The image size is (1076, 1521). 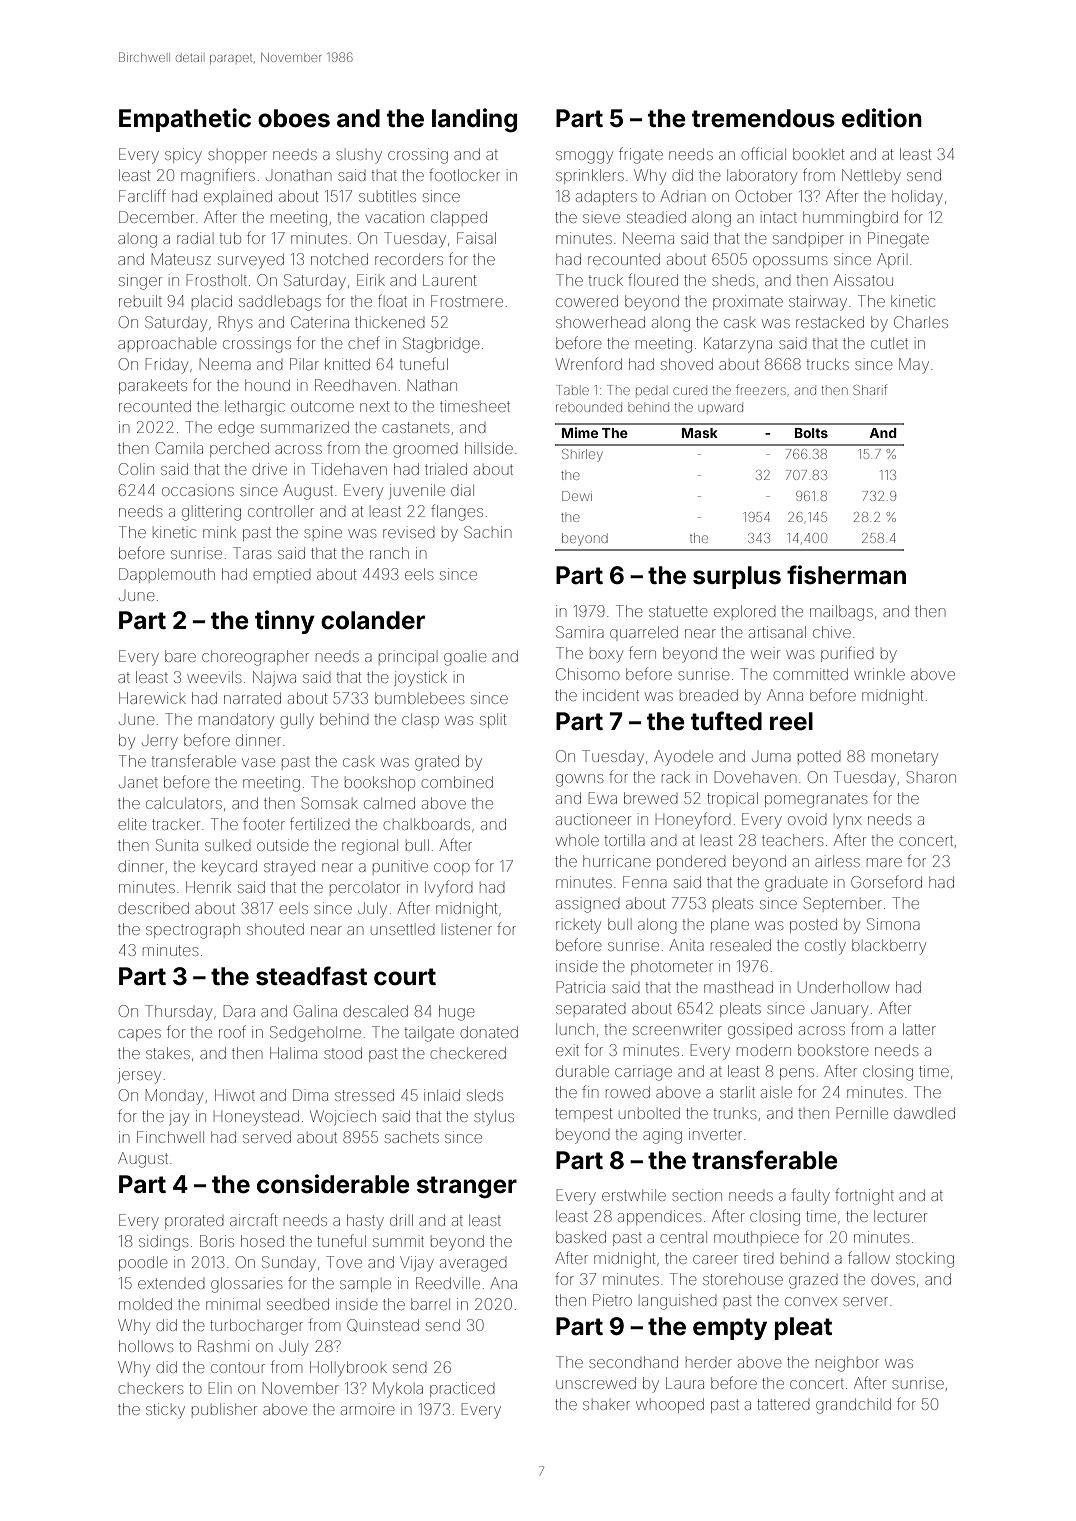 What do you see at coordinates (656, 217) in the screenshot?
I see `steadied` at bounding box center [656, 217].
